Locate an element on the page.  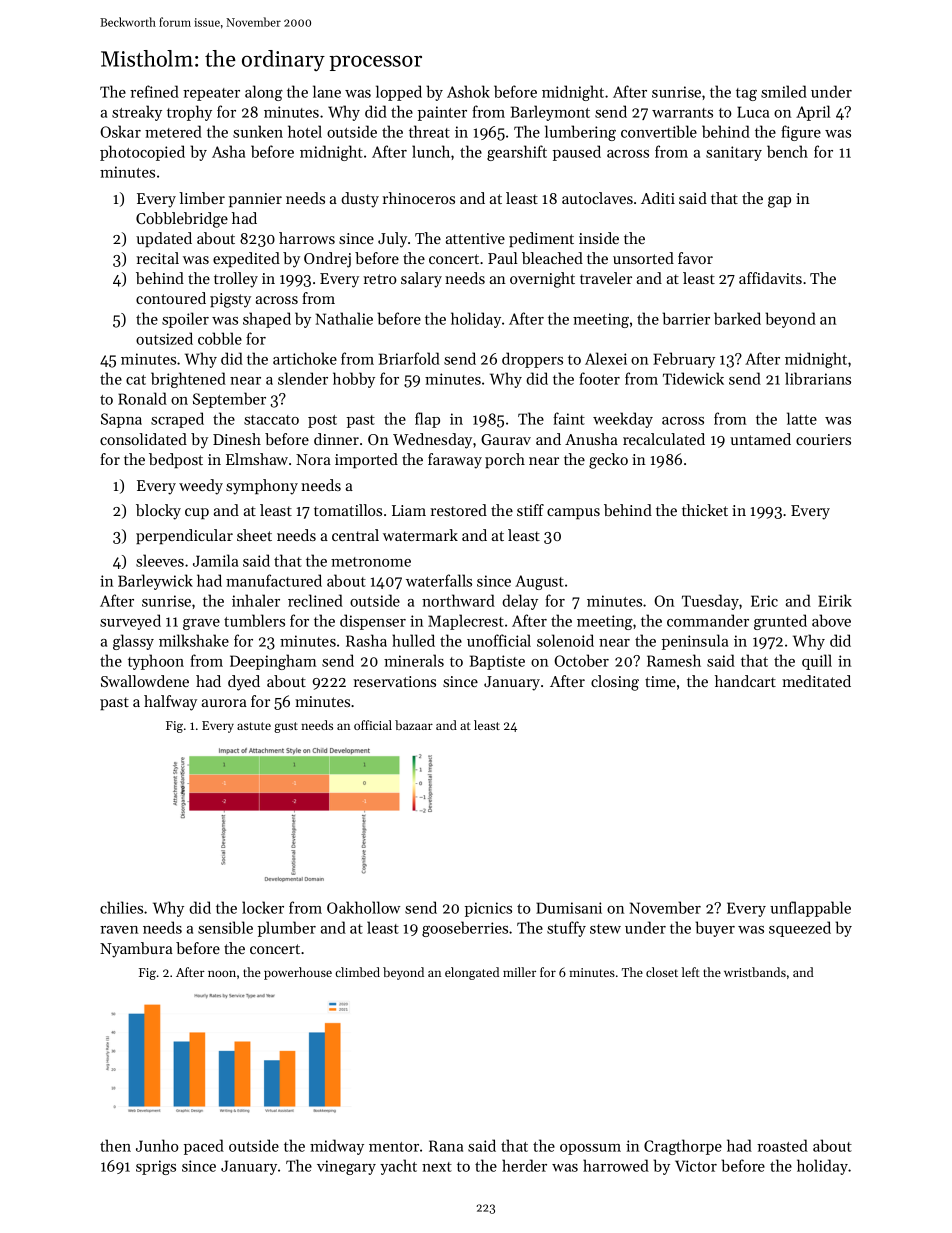
sunken is located at coordinates (258, 131).
